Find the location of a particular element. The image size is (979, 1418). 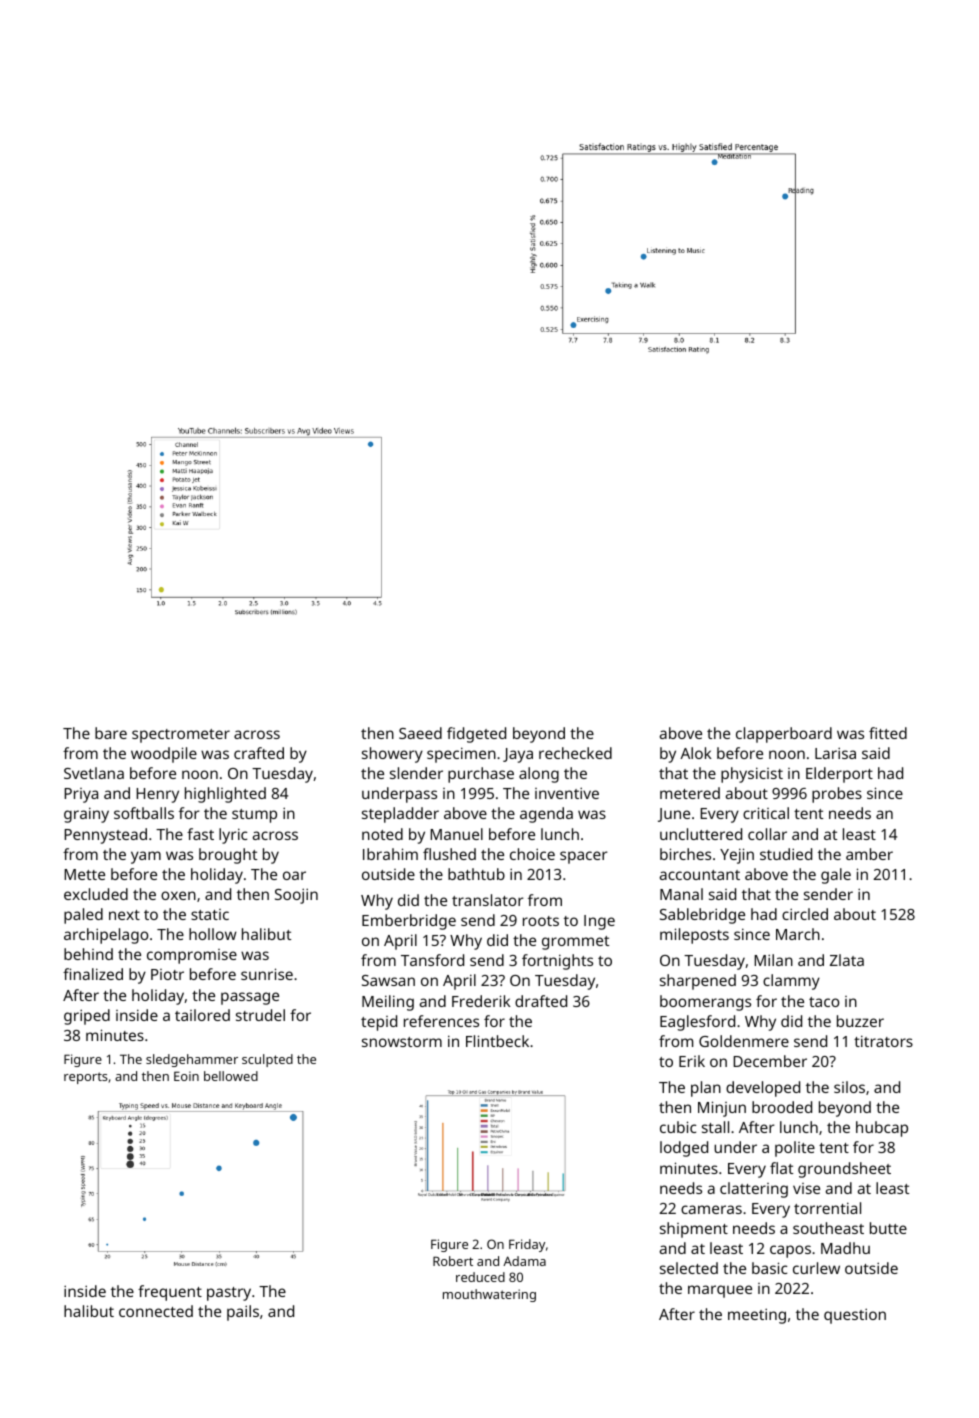

clammy is located at coordinates (791, 982).
